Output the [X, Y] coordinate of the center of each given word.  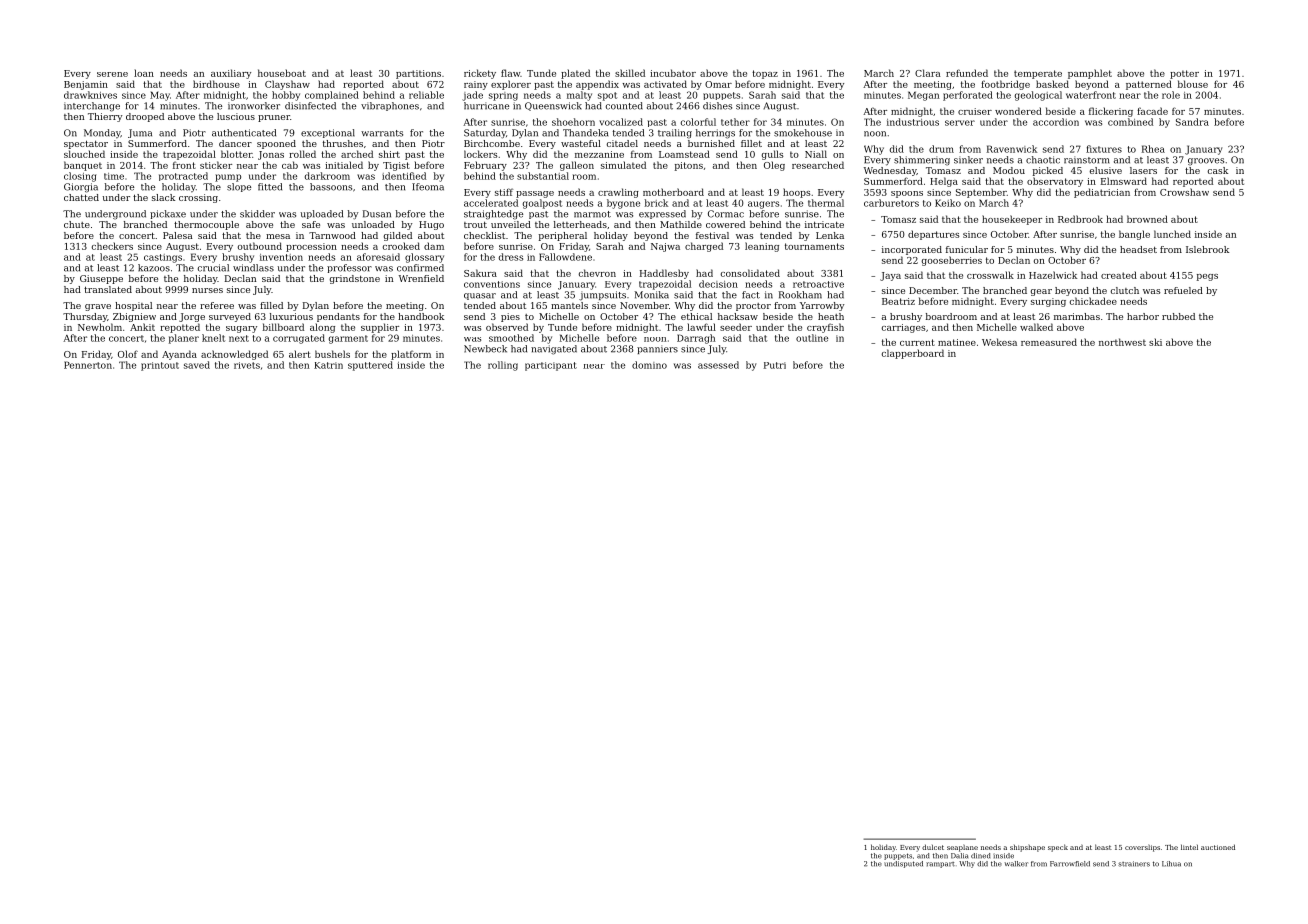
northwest [1122, 342]
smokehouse [803, 133]
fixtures [1104, 149]
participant [551, 366]
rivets [247, 365]
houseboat [282, 73]
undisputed [903, 864]
